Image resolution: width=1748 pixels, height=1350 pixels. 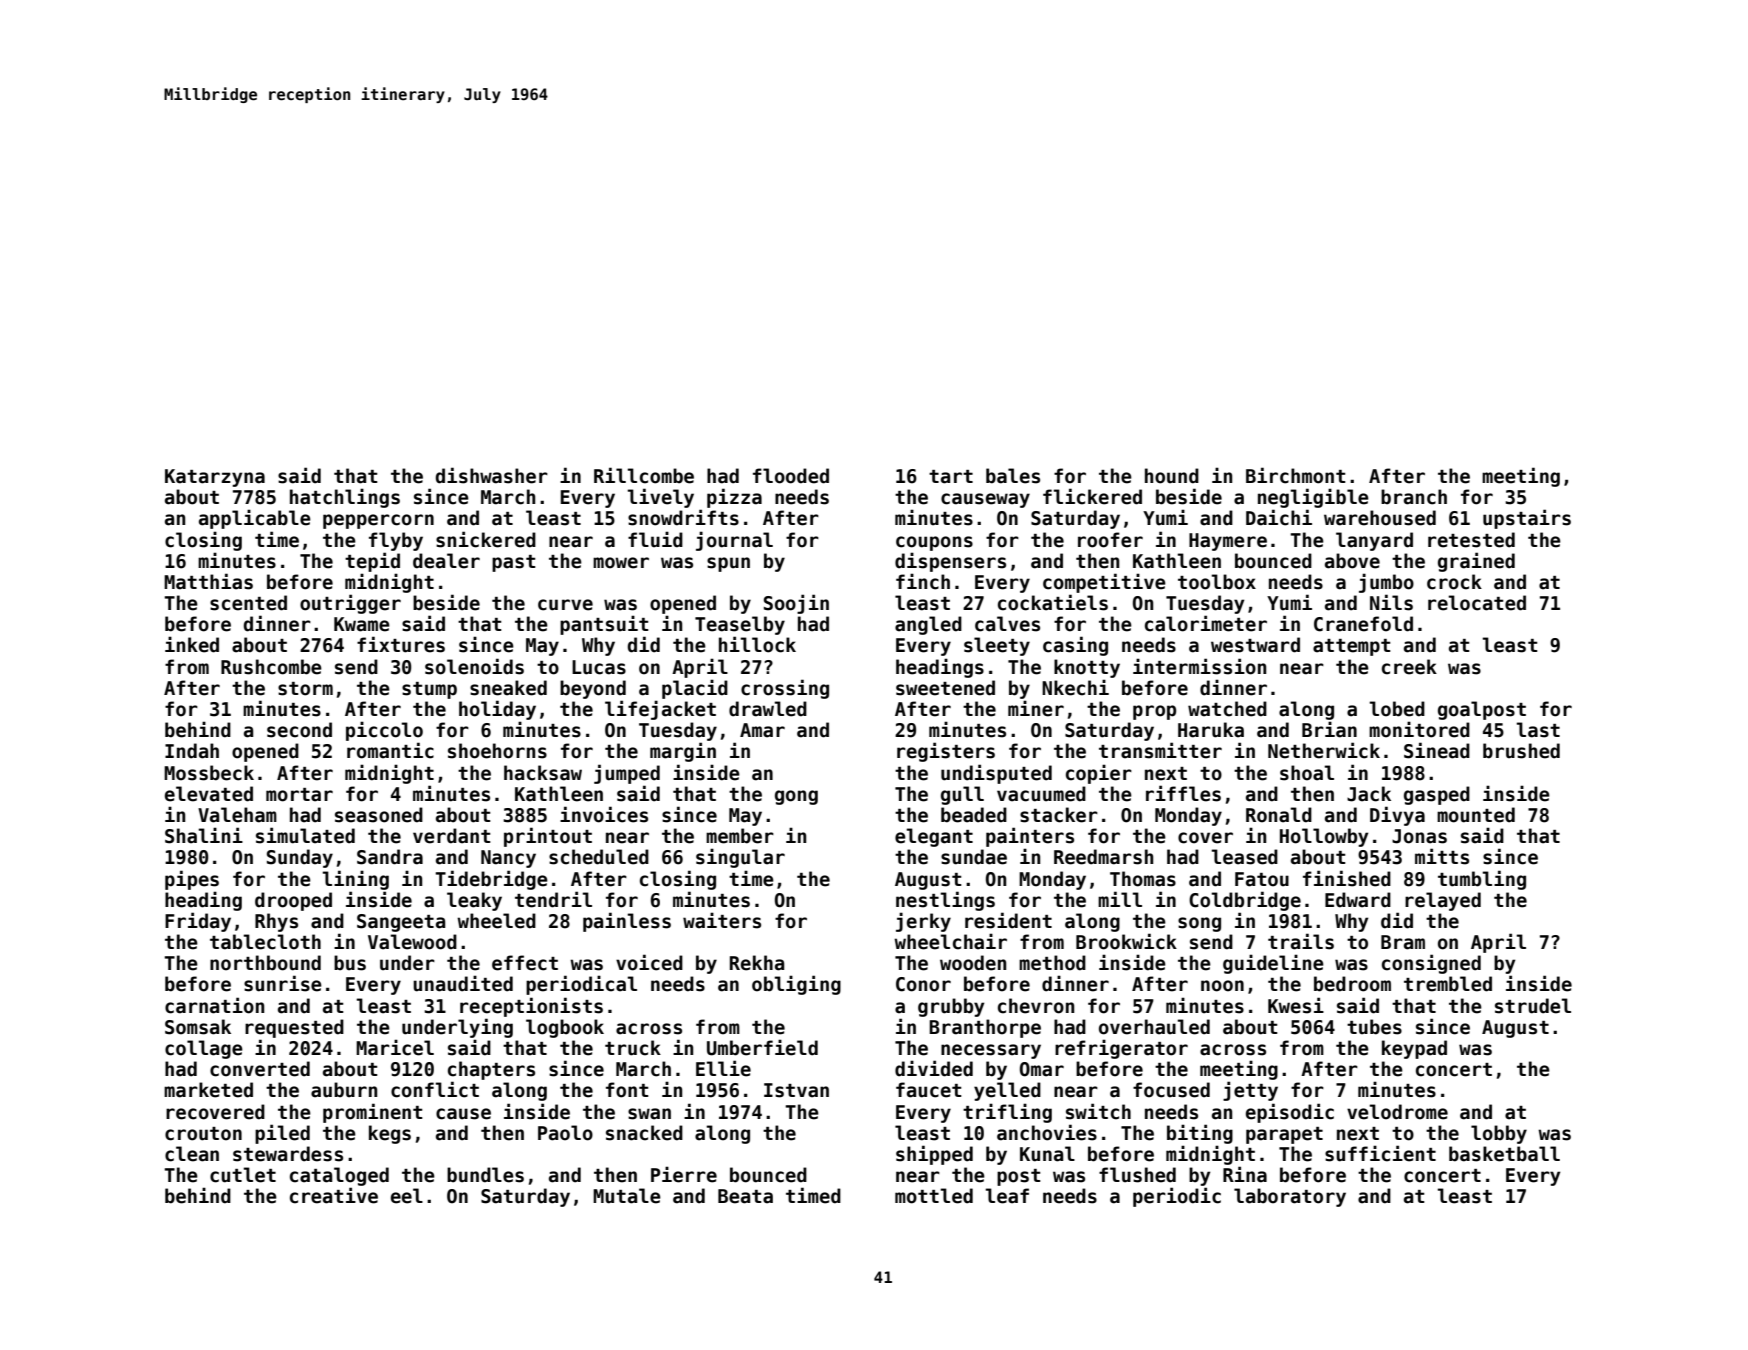 I want to click on dishwasher, so click(x=492, y=475).
